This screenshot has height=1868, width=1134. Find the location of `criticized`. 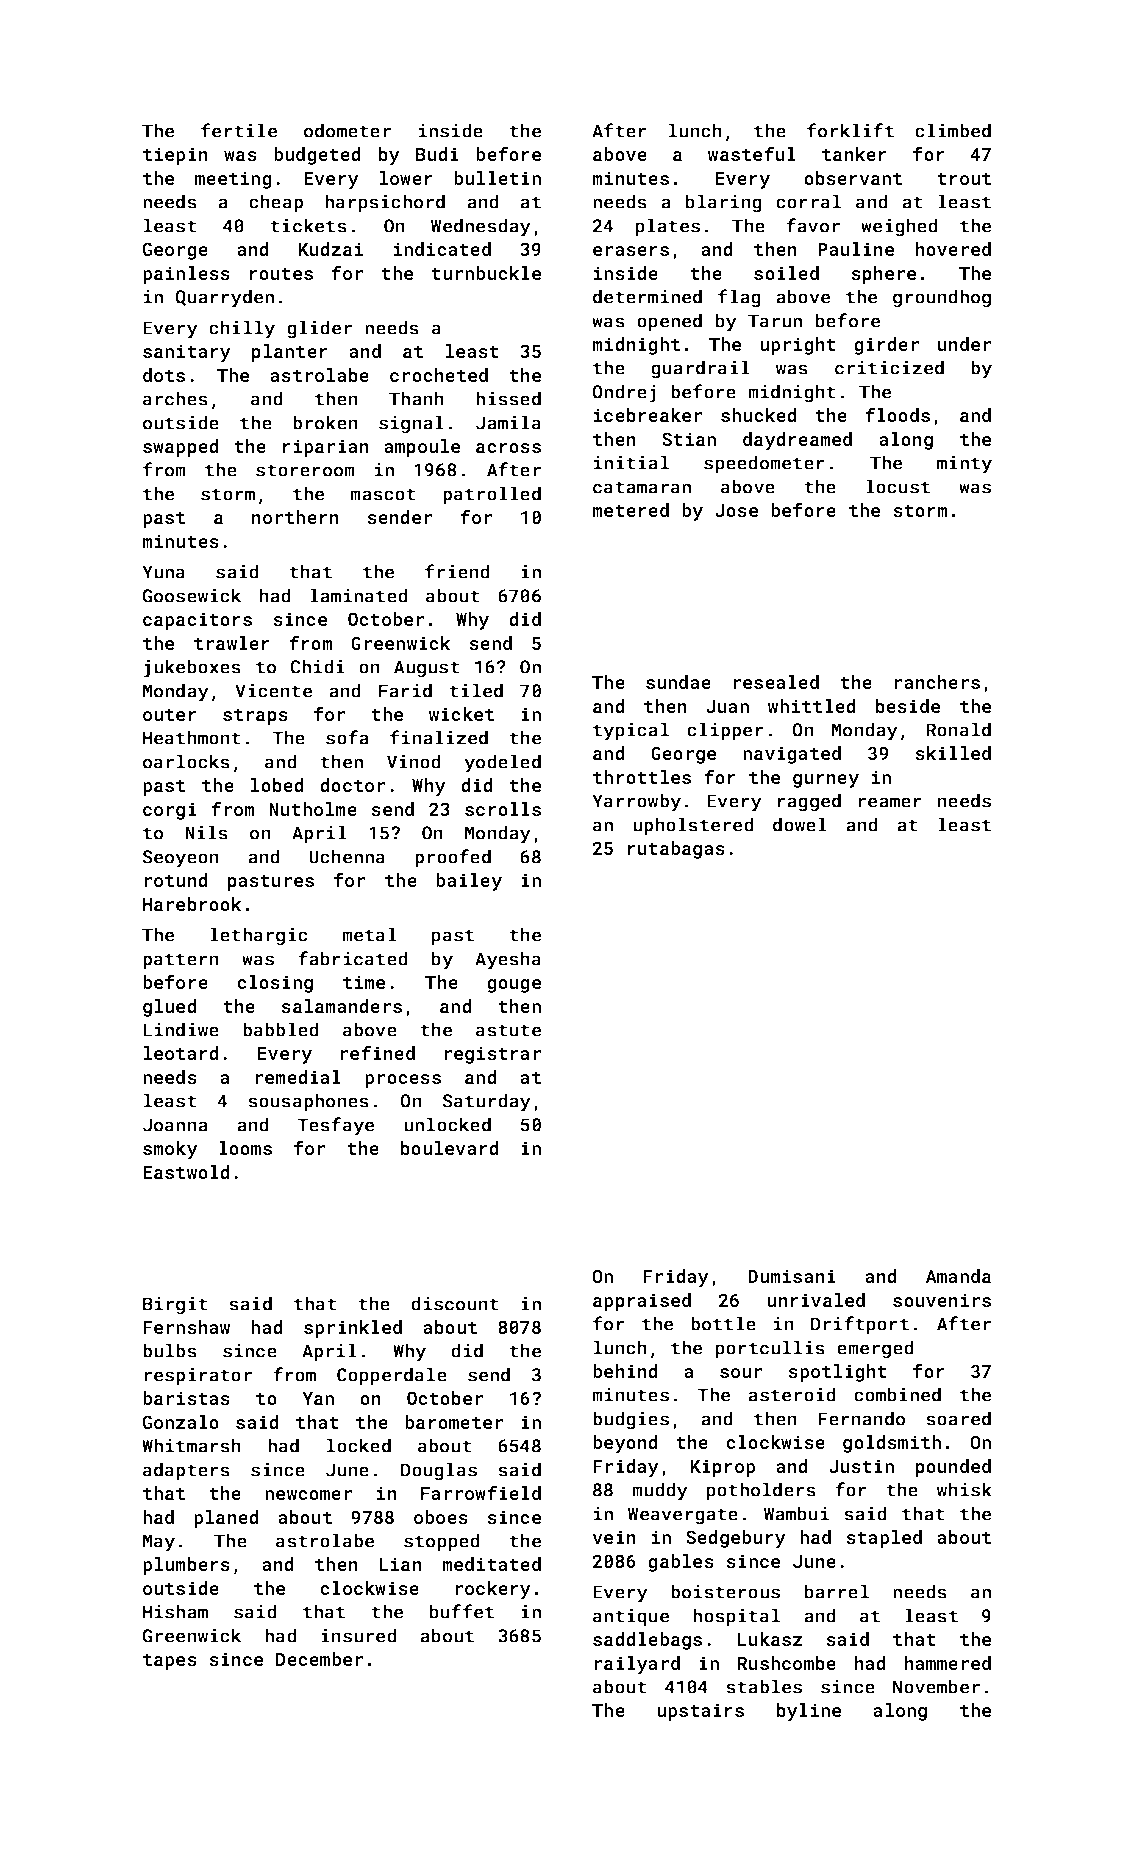

criticized is located at coordinates (889, 367).
